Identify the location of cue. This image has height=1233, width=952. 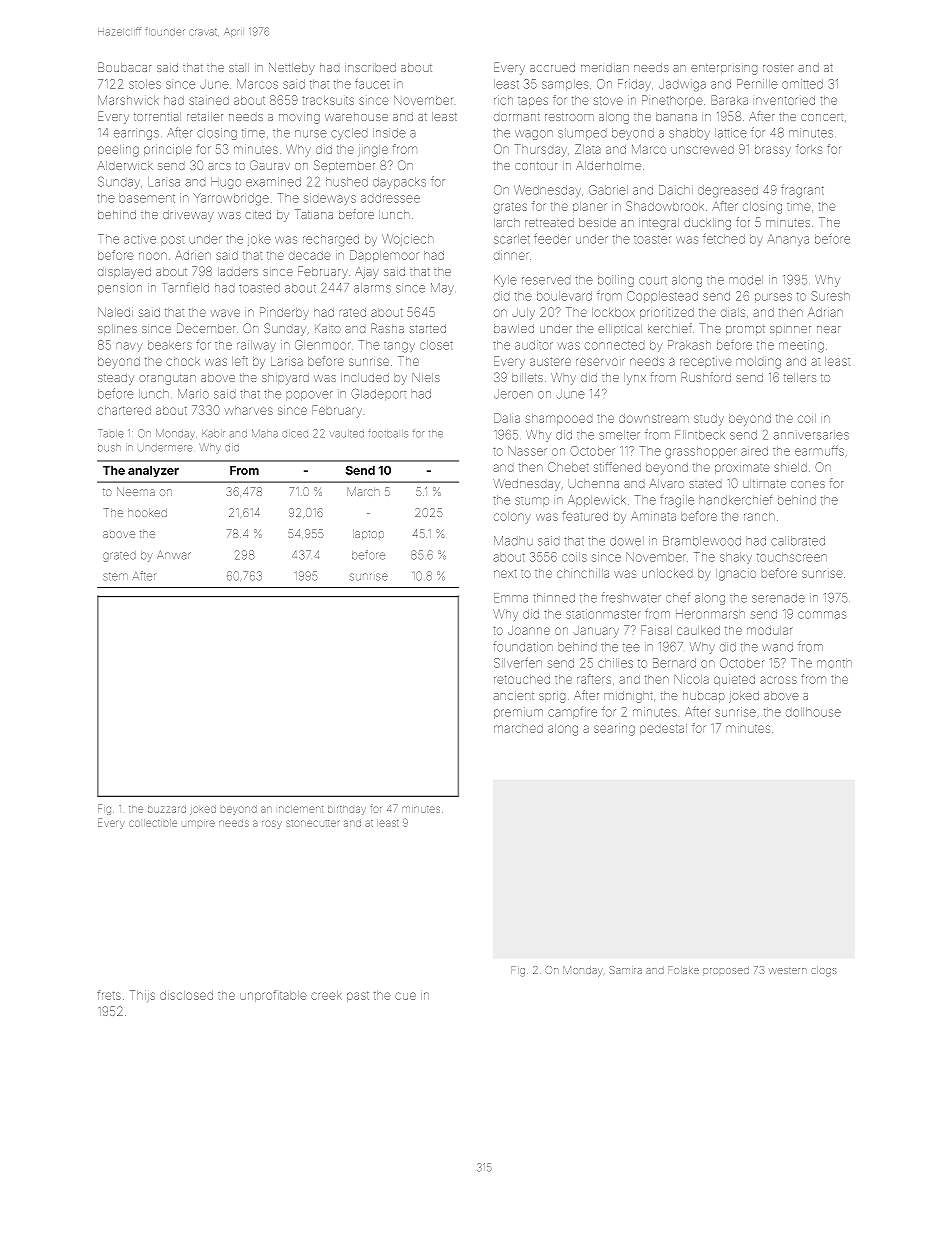
(405, 996).
